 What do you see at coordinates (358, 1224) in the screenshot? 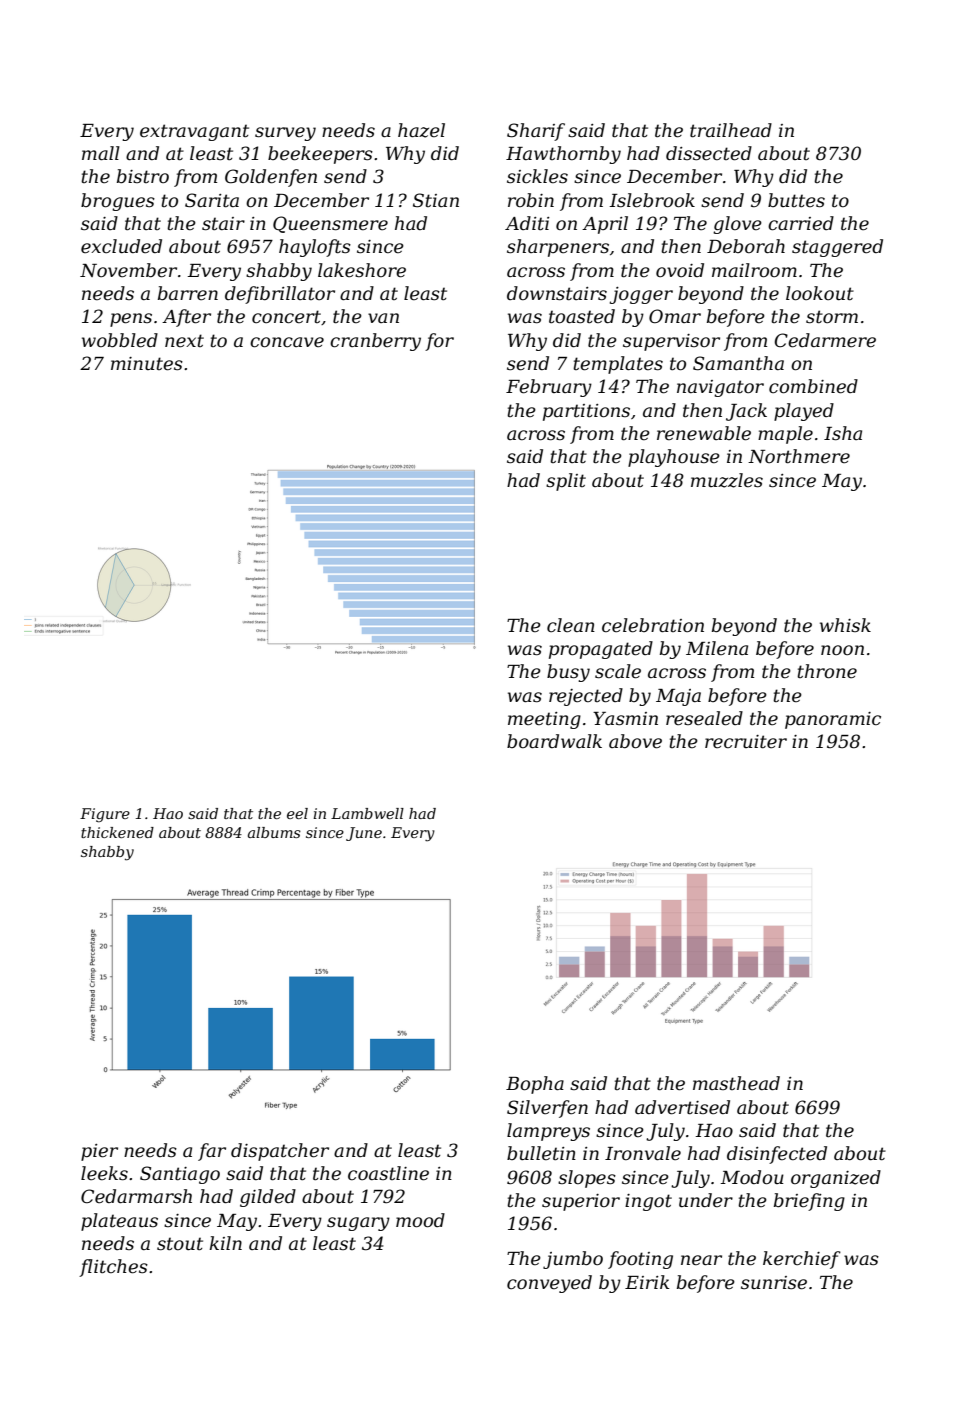
I see `sugary` at bounding box center [358, 1224].
